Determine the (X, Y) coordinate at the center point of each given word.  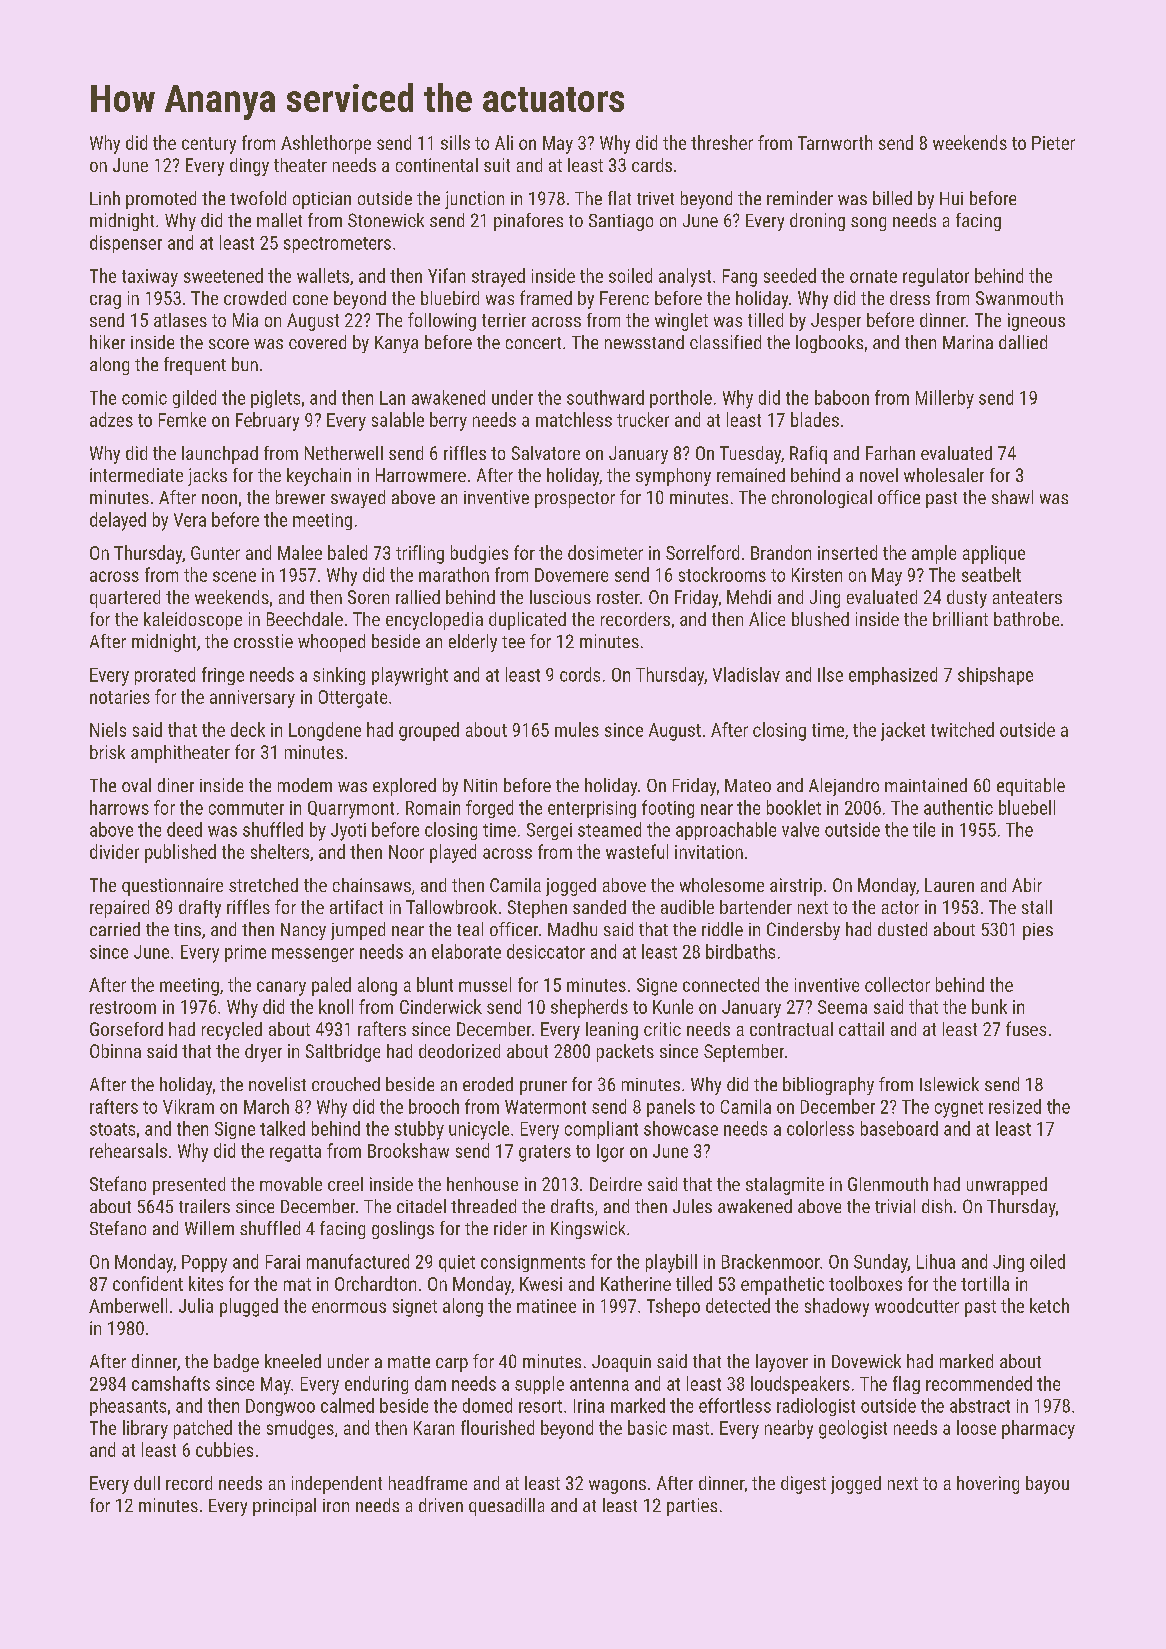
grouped (429, 731)
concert (533, 343)
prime (245, 953)
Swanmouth (1019, 298)
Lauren (949, 885)
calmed (347, 1405)
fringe (223, 676)
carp (452, 1365)
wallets (323, 275)
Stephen (537, 909)
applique (994, 554)
